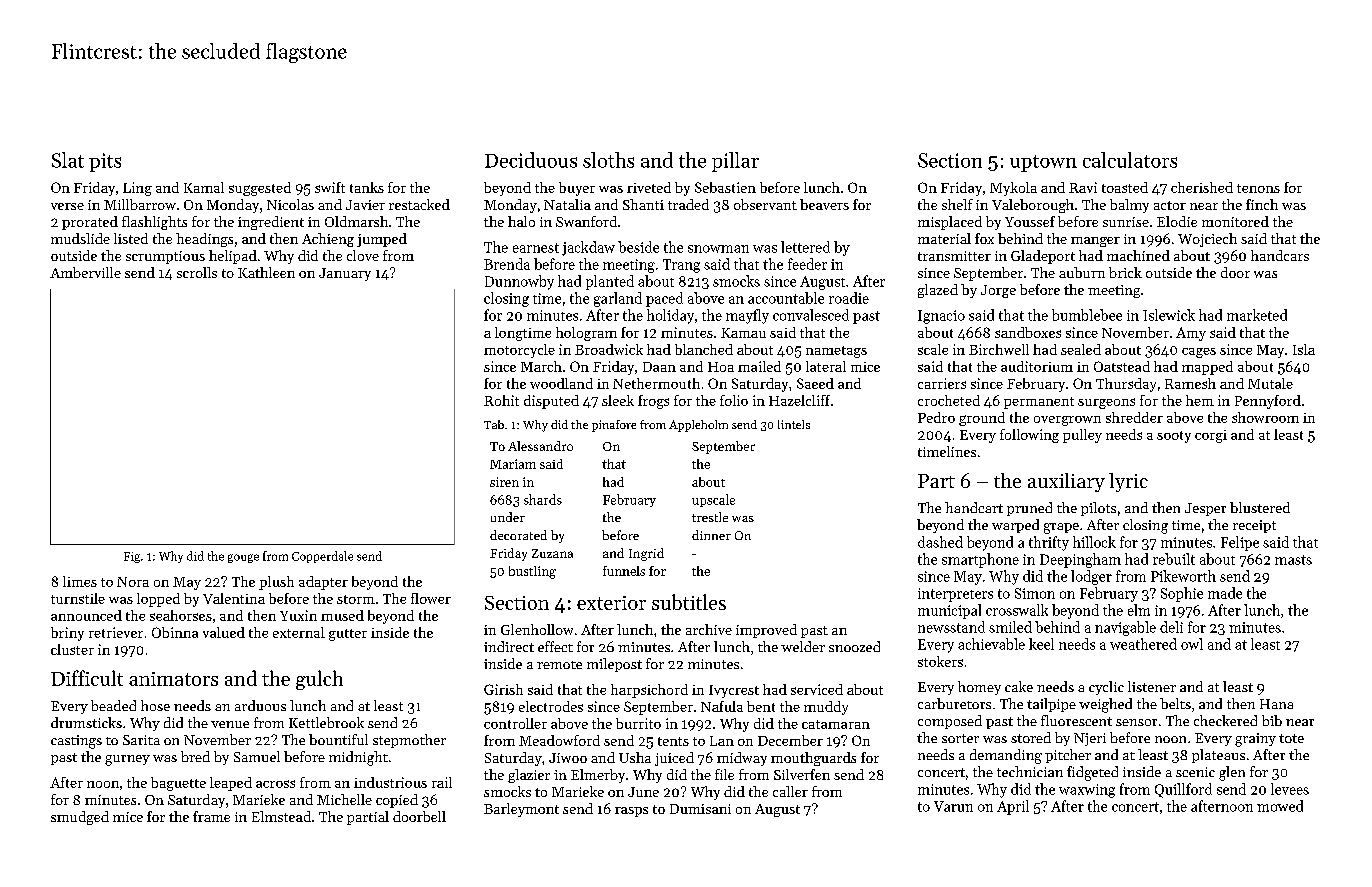 The image size is (1372, 887). What do you see at coordinates (1098, 509) in the image?
I see `pilots` at bounding box center [1098, 509].
